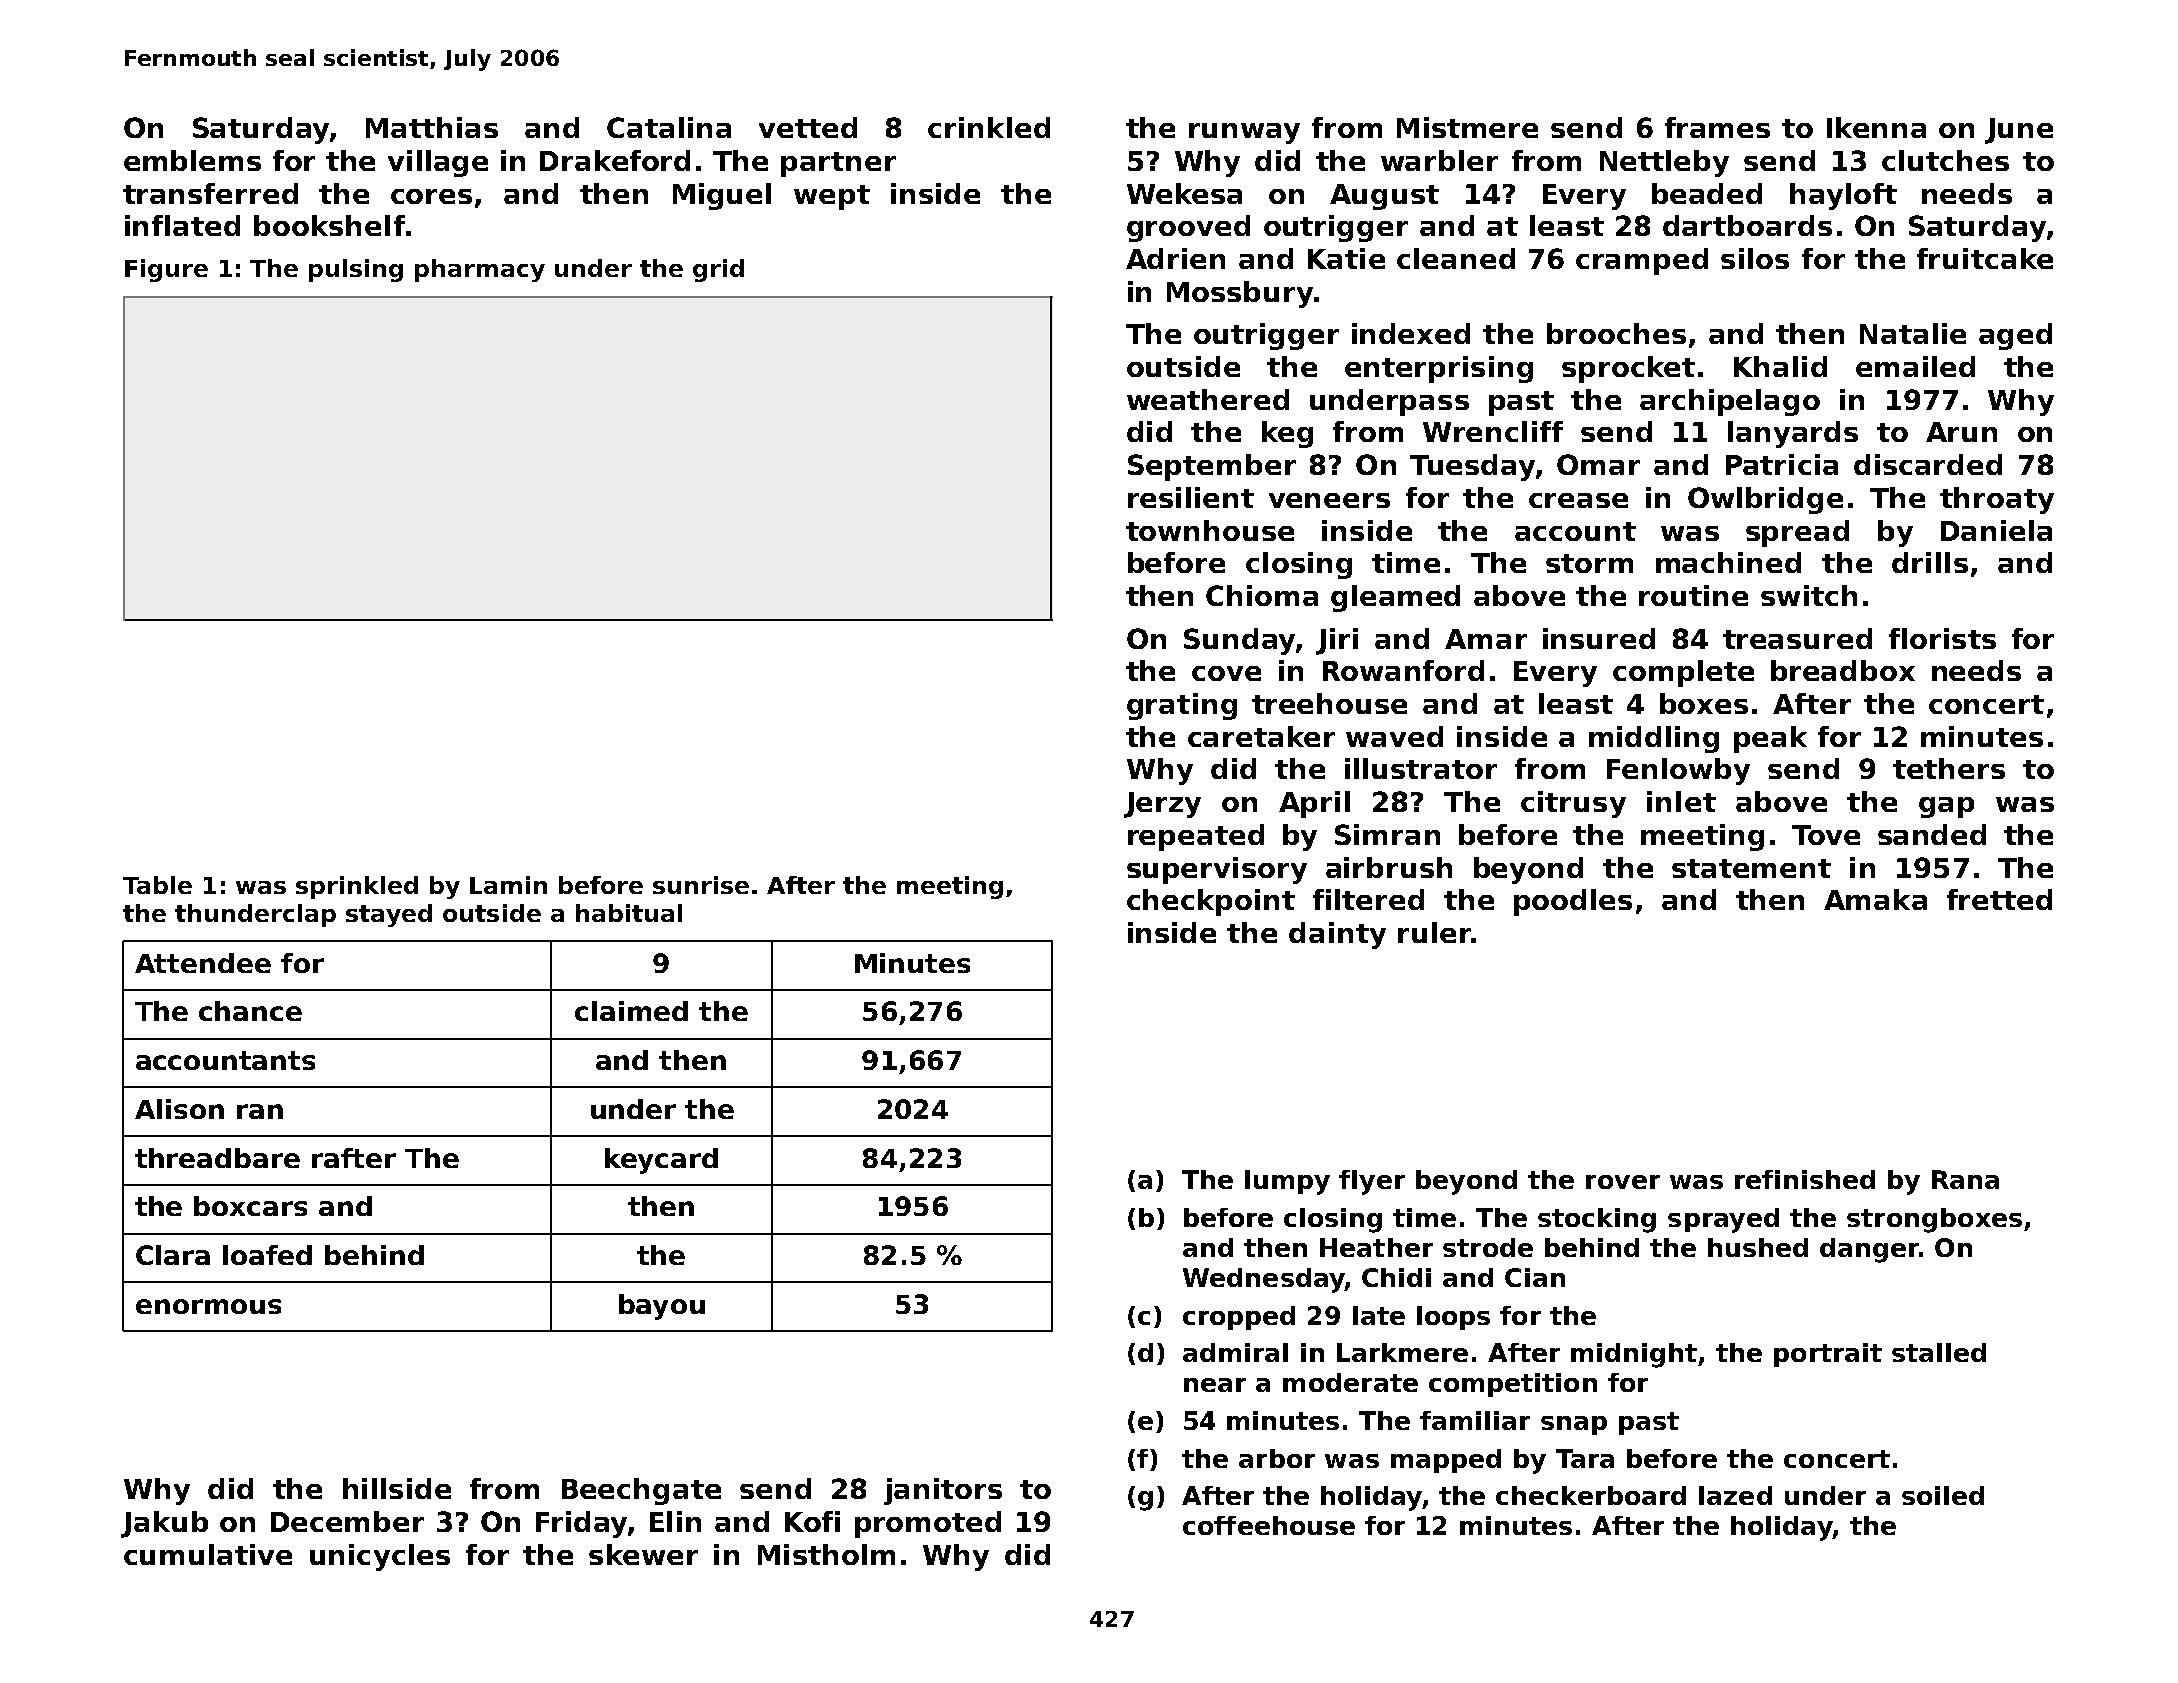 The image size is (2178, 1683). Describe the element at coordinates (1942, 638) in the document. I see `florists` at that location.
